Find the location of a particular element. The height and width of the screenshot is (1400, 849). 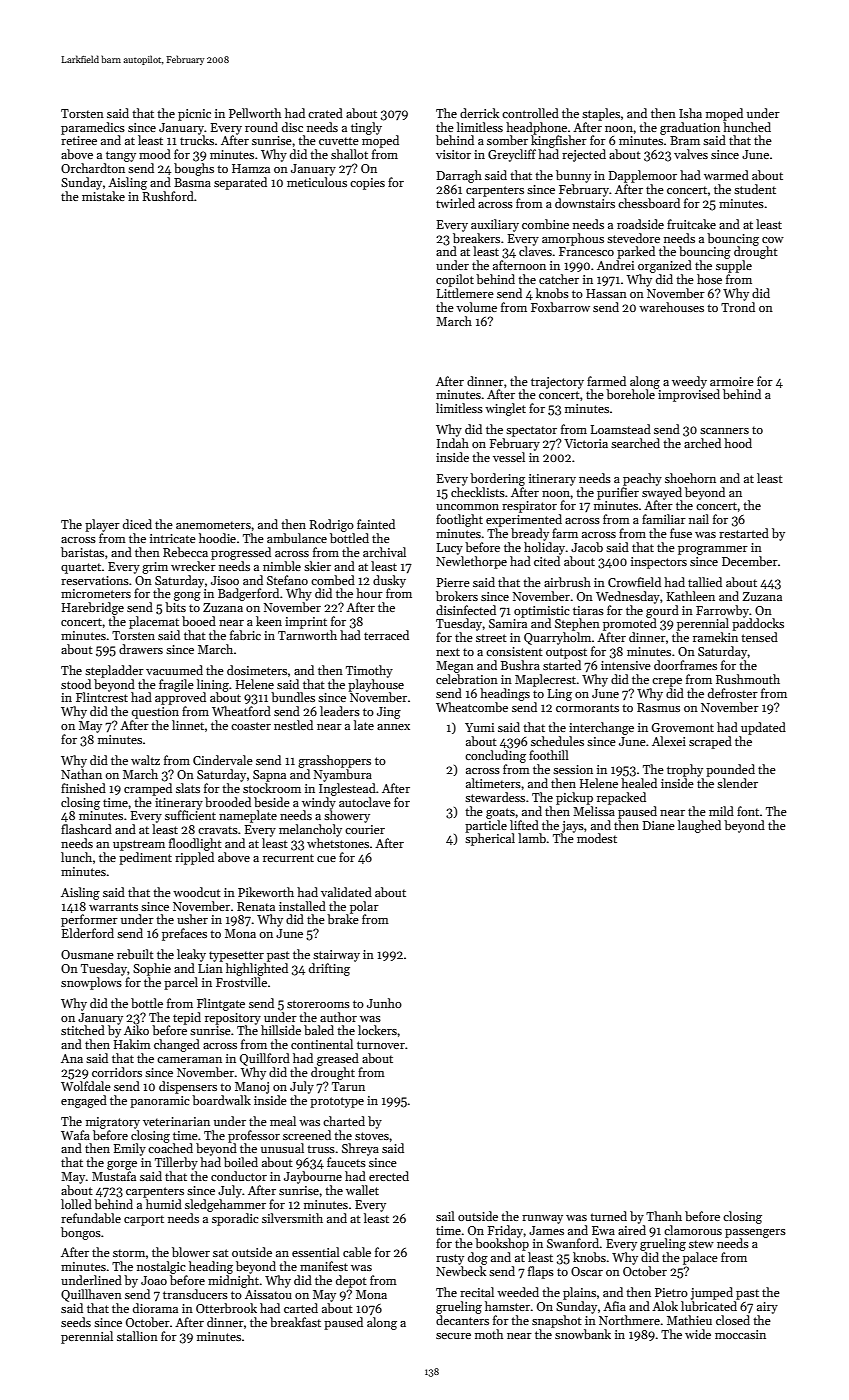

cow is located at coordinates (773, 240).
